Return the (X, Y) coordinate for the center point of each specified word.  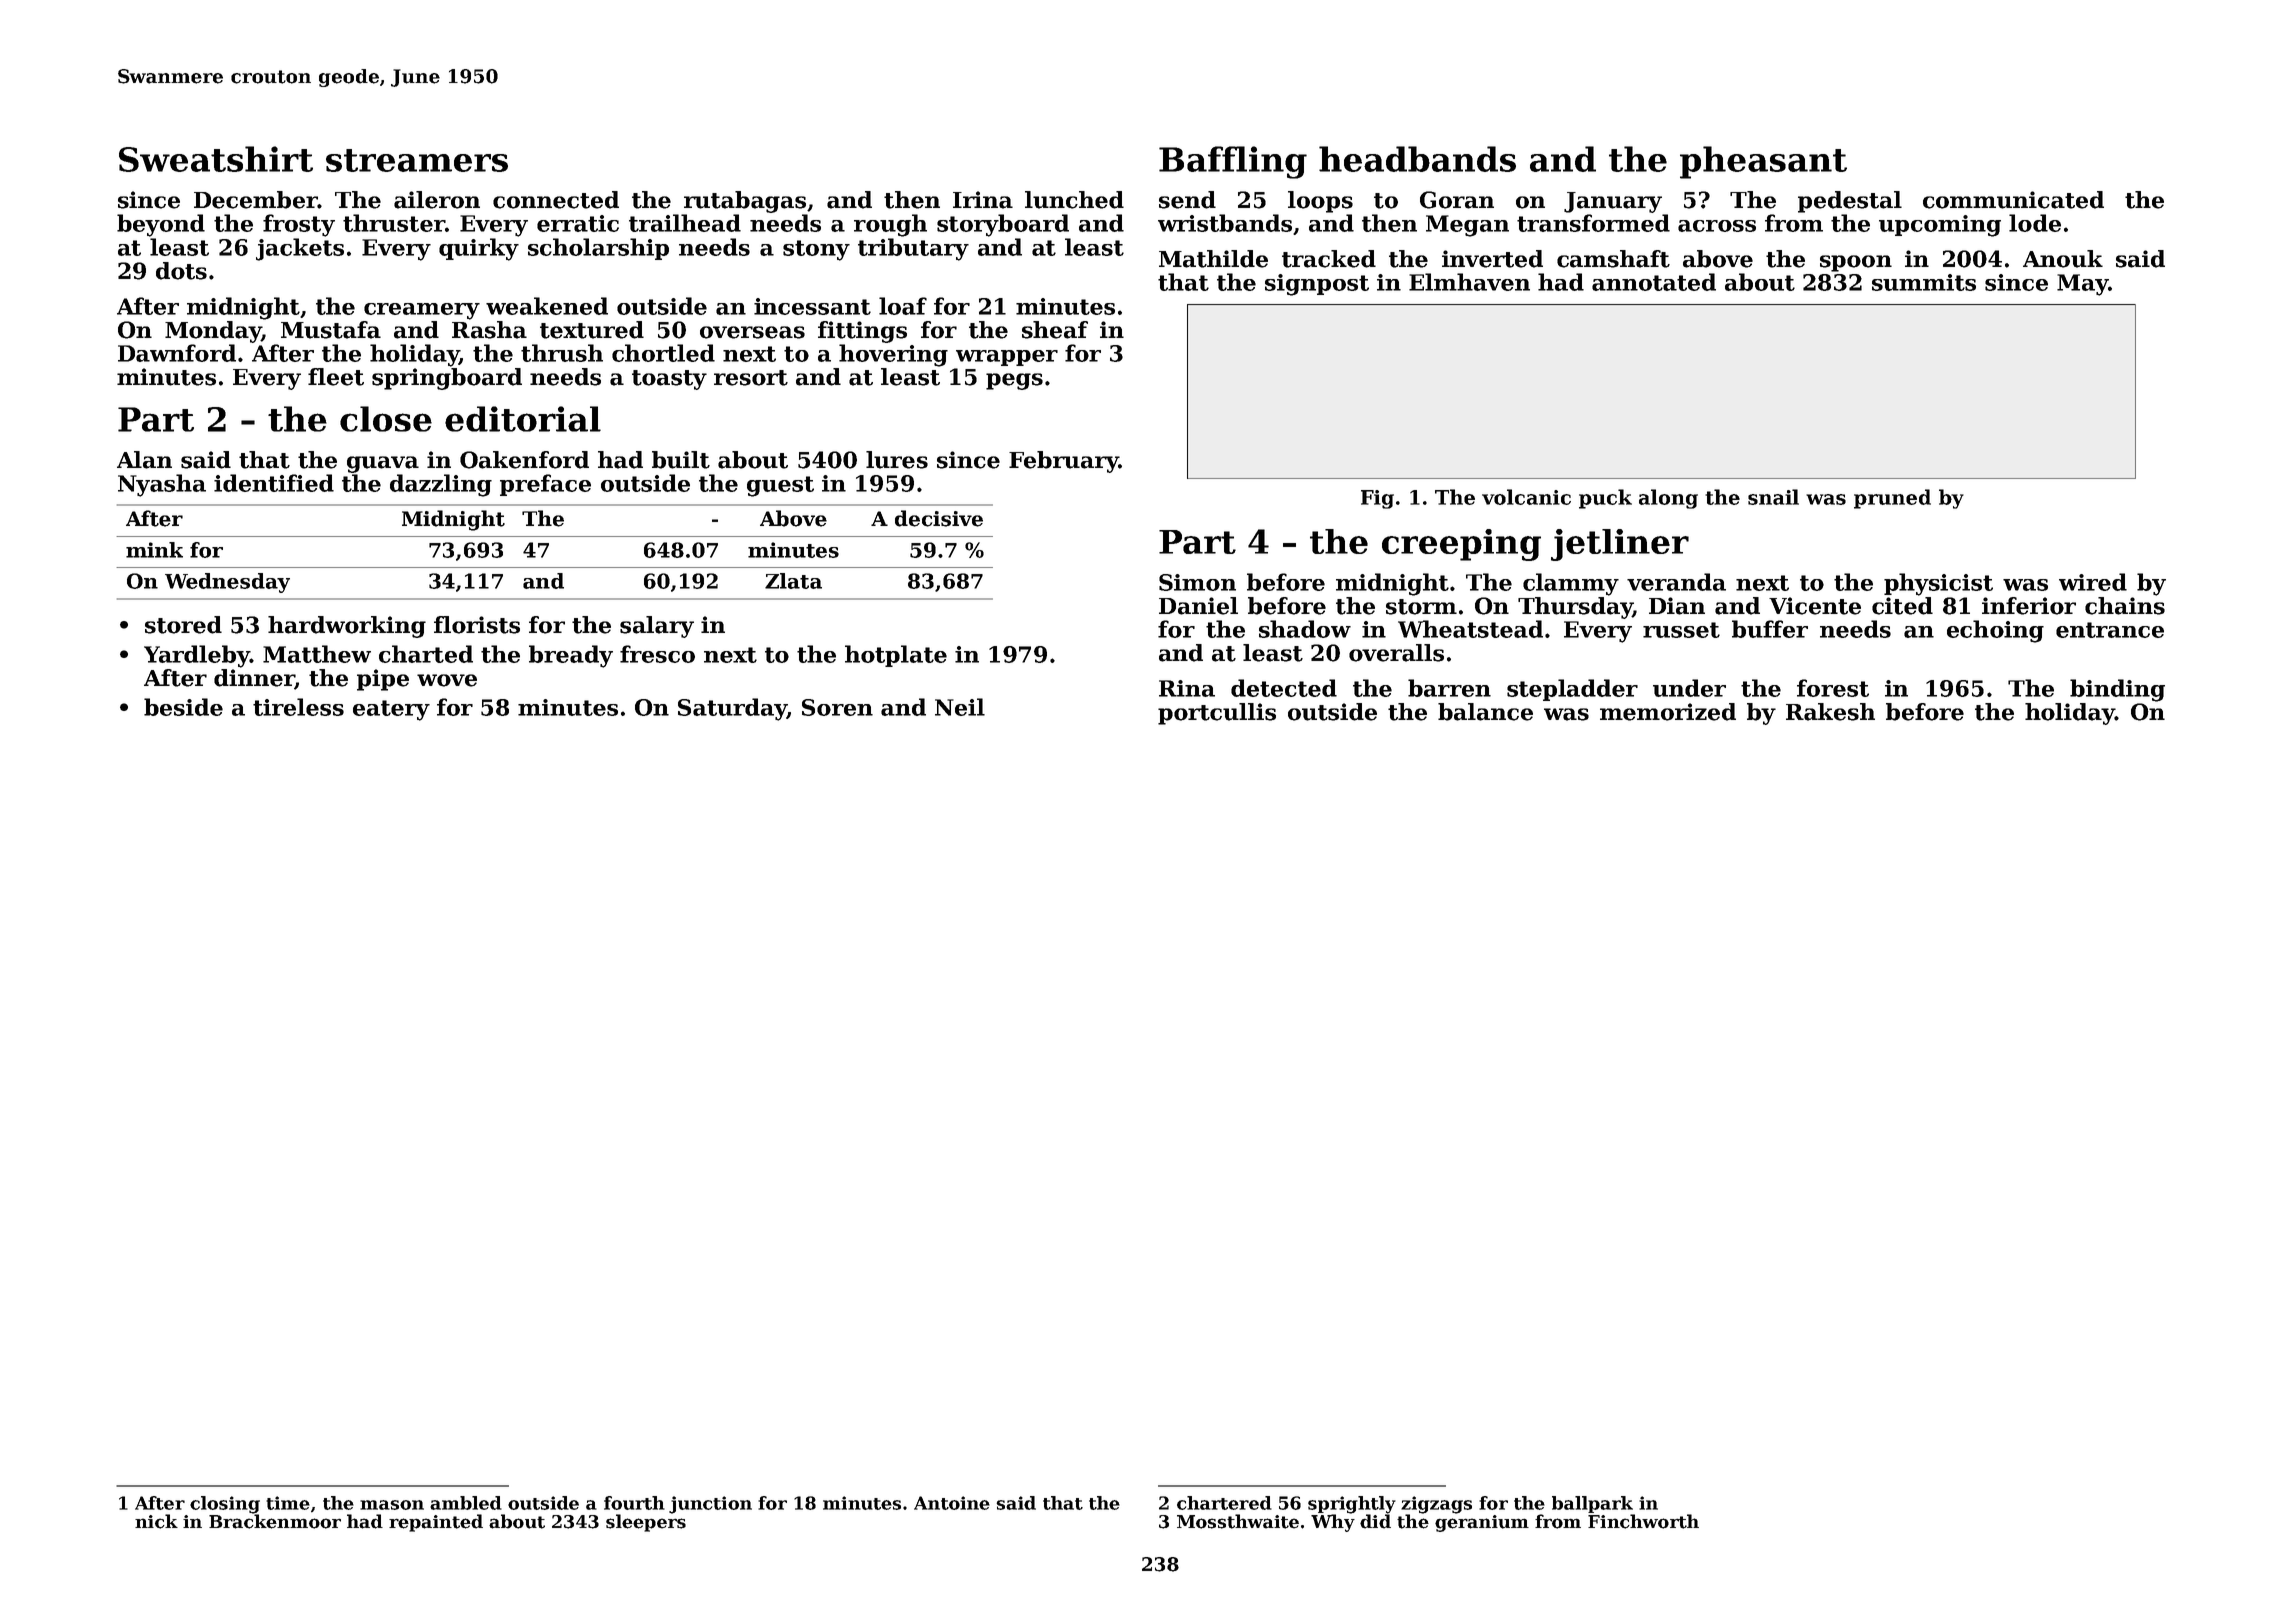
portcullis (1217, 714)
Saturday (732, 709)
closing (225, 1505)
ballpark (1592, 1504)
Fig (1377, 499)
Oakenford (524, 460)
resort (751, 378)
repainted (436, 1523)
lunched (1074, 200)
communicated (2013, 200)
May (2082, 285)
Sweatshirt (216, 159)
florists (477, 625)
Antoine (952, 1503)
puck (1605, 499)
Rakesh (1830, 712)
